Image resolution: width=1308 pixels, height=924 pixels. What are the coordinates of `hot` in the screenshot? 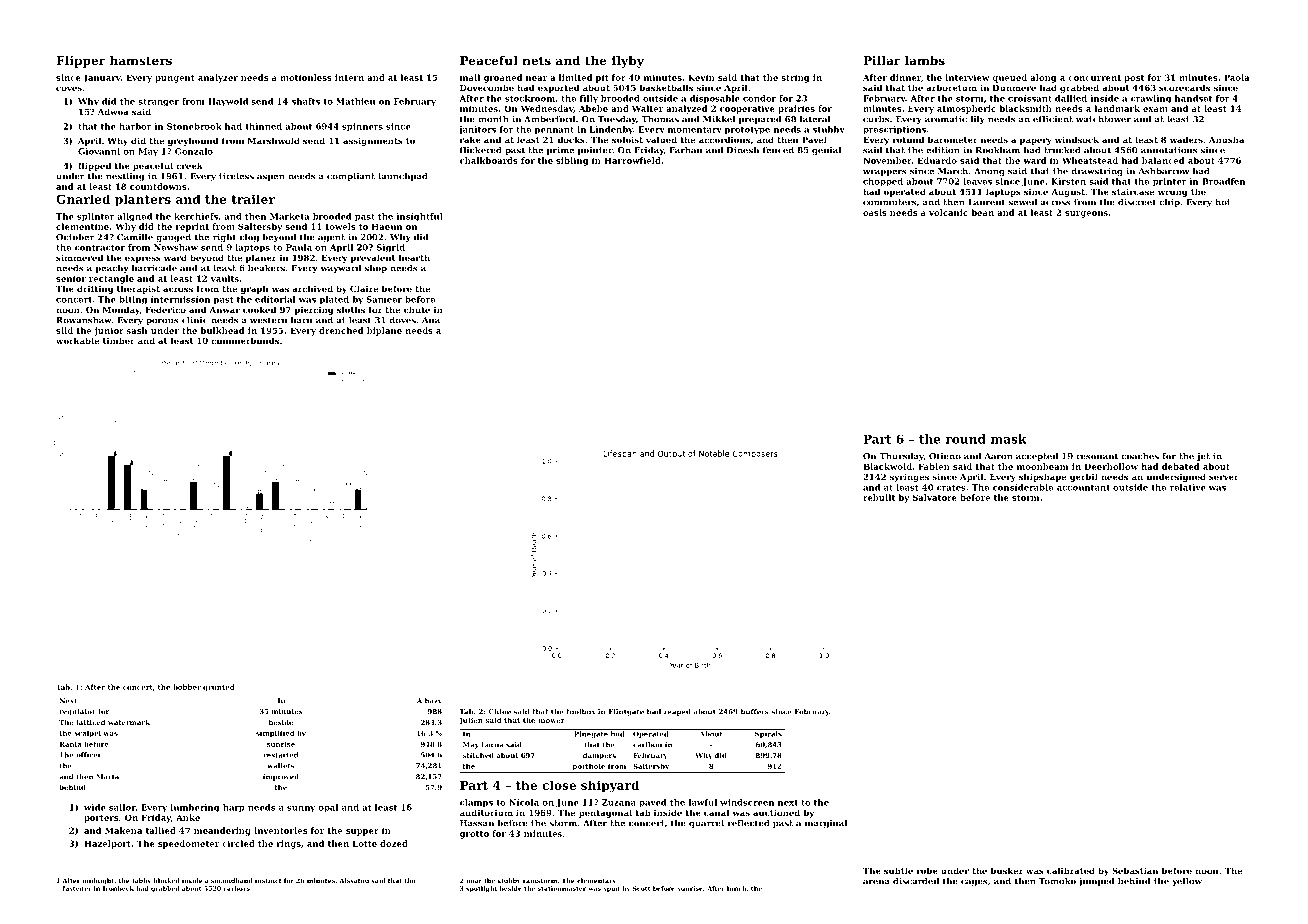 It's located at (1223, 202).
